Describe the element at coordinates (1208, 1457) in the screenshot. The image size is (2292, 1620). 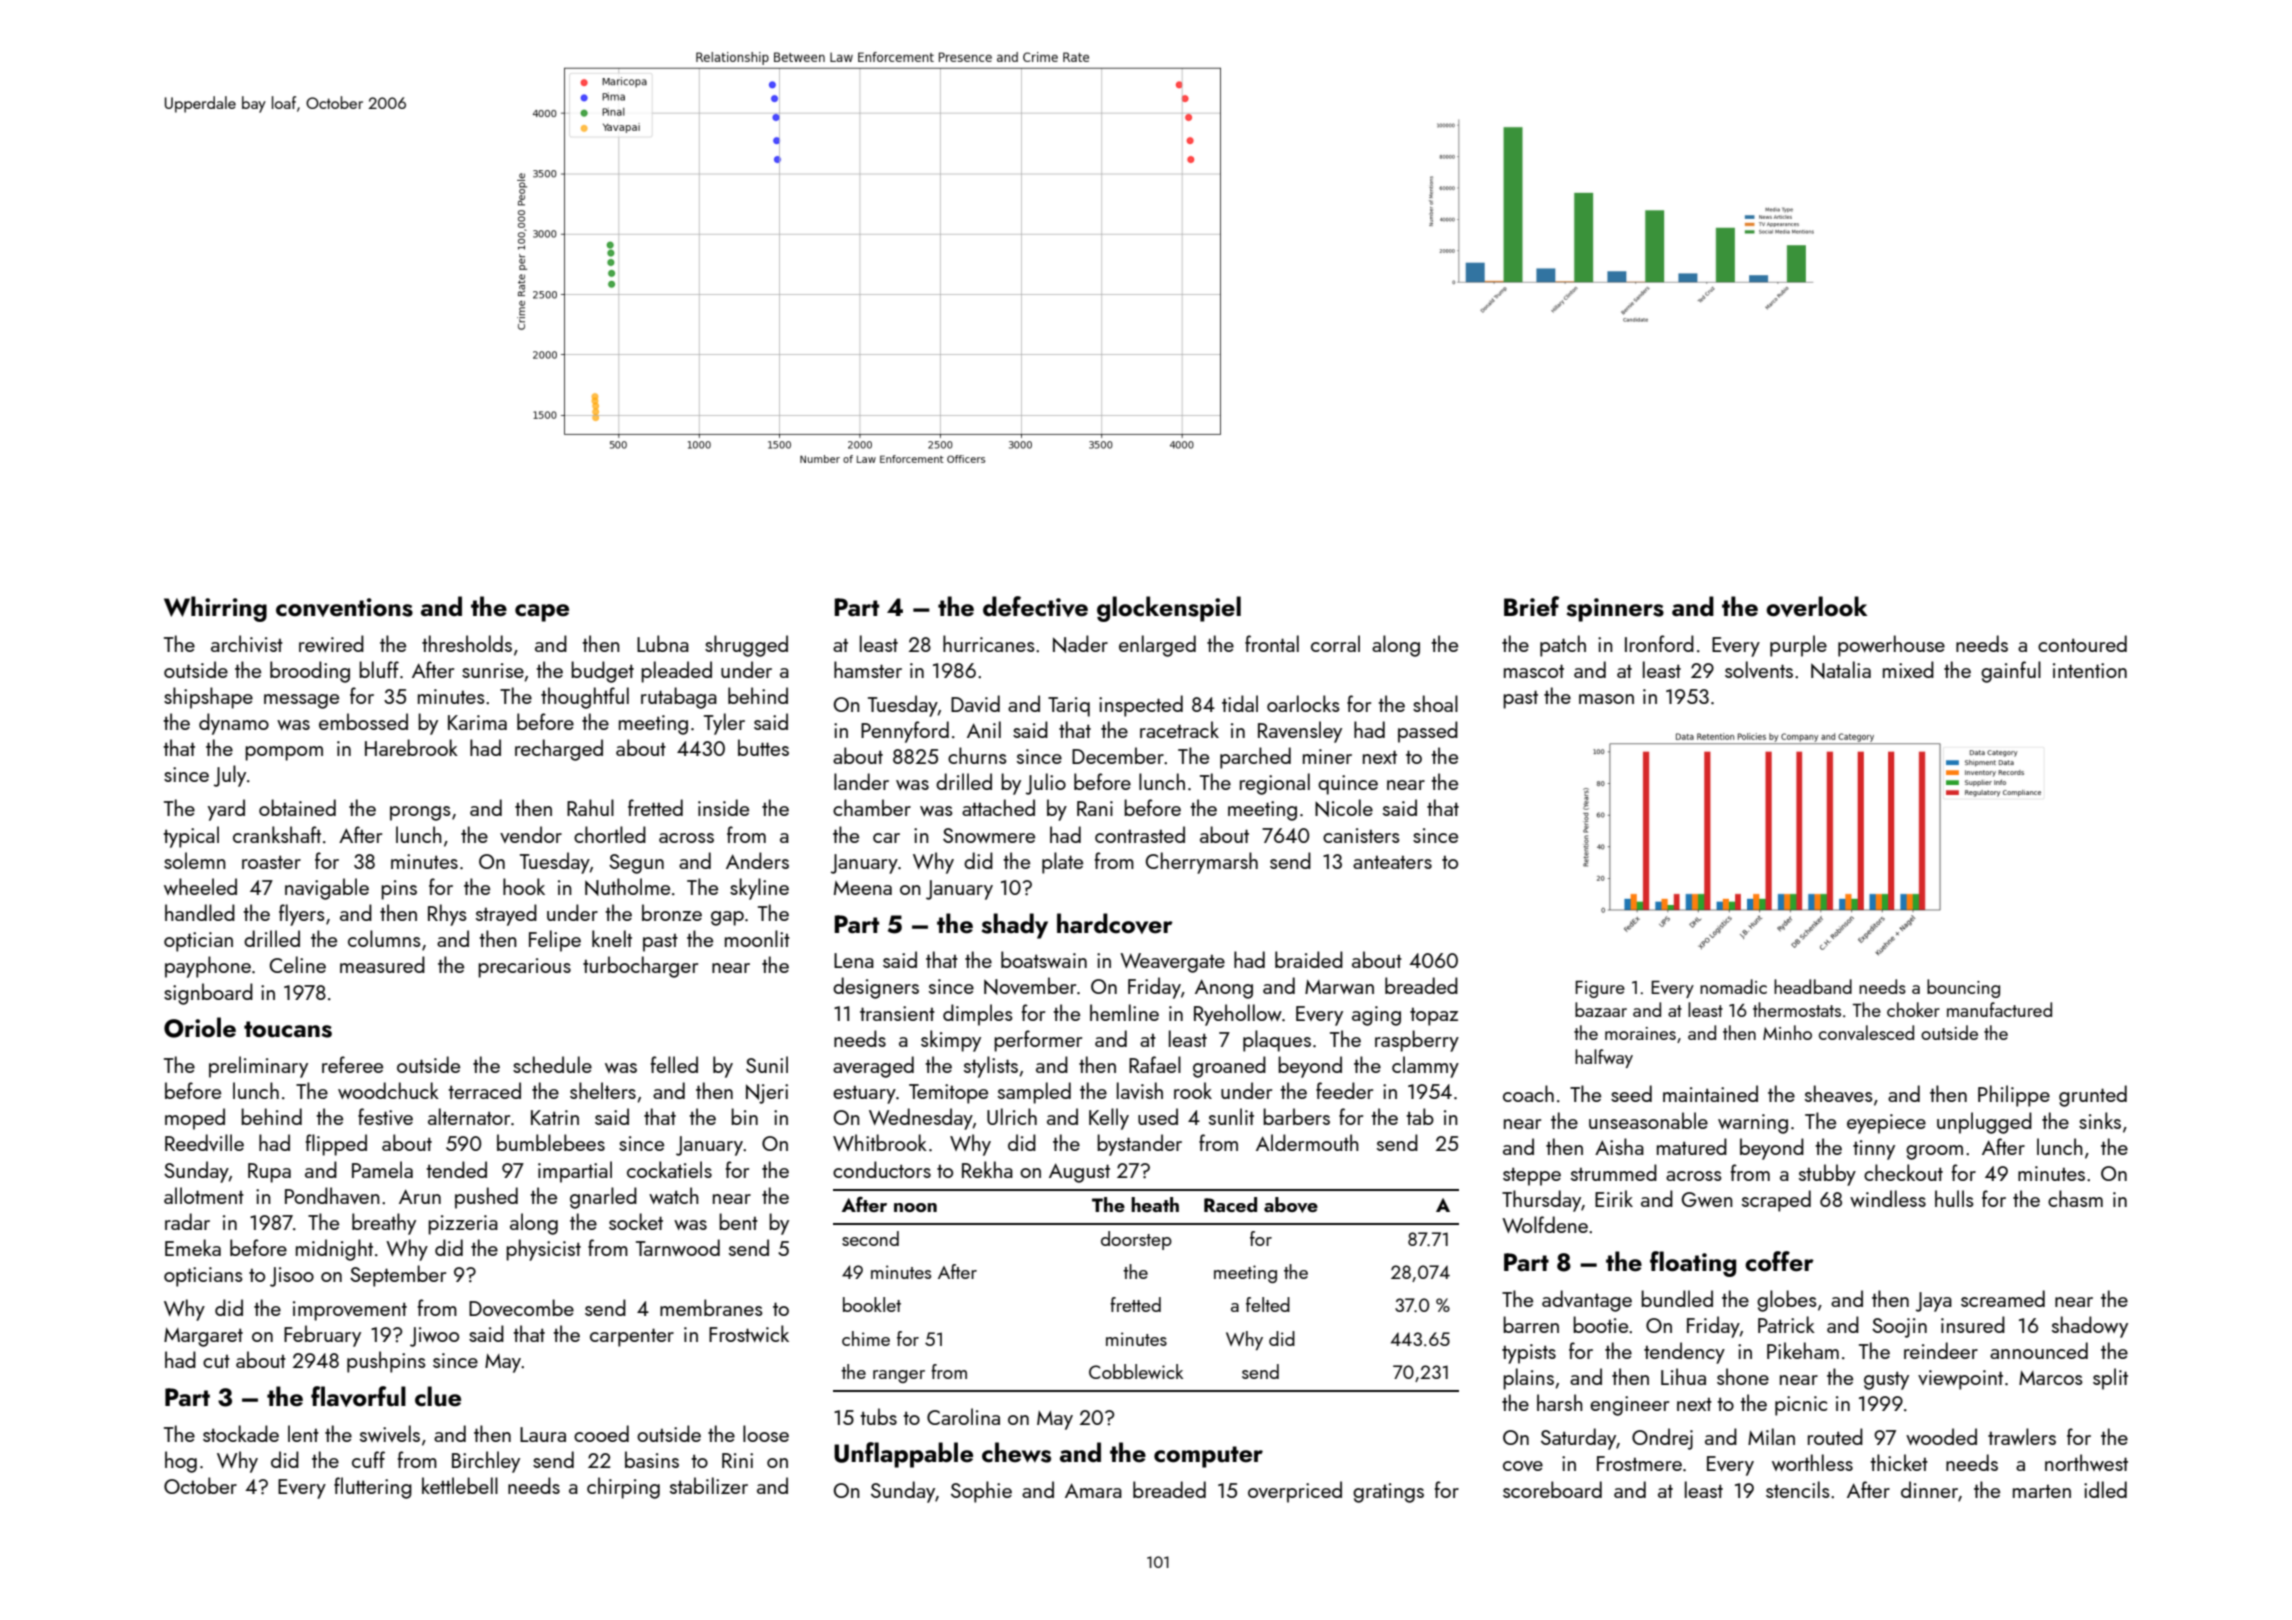
I see `computer` at that location.
